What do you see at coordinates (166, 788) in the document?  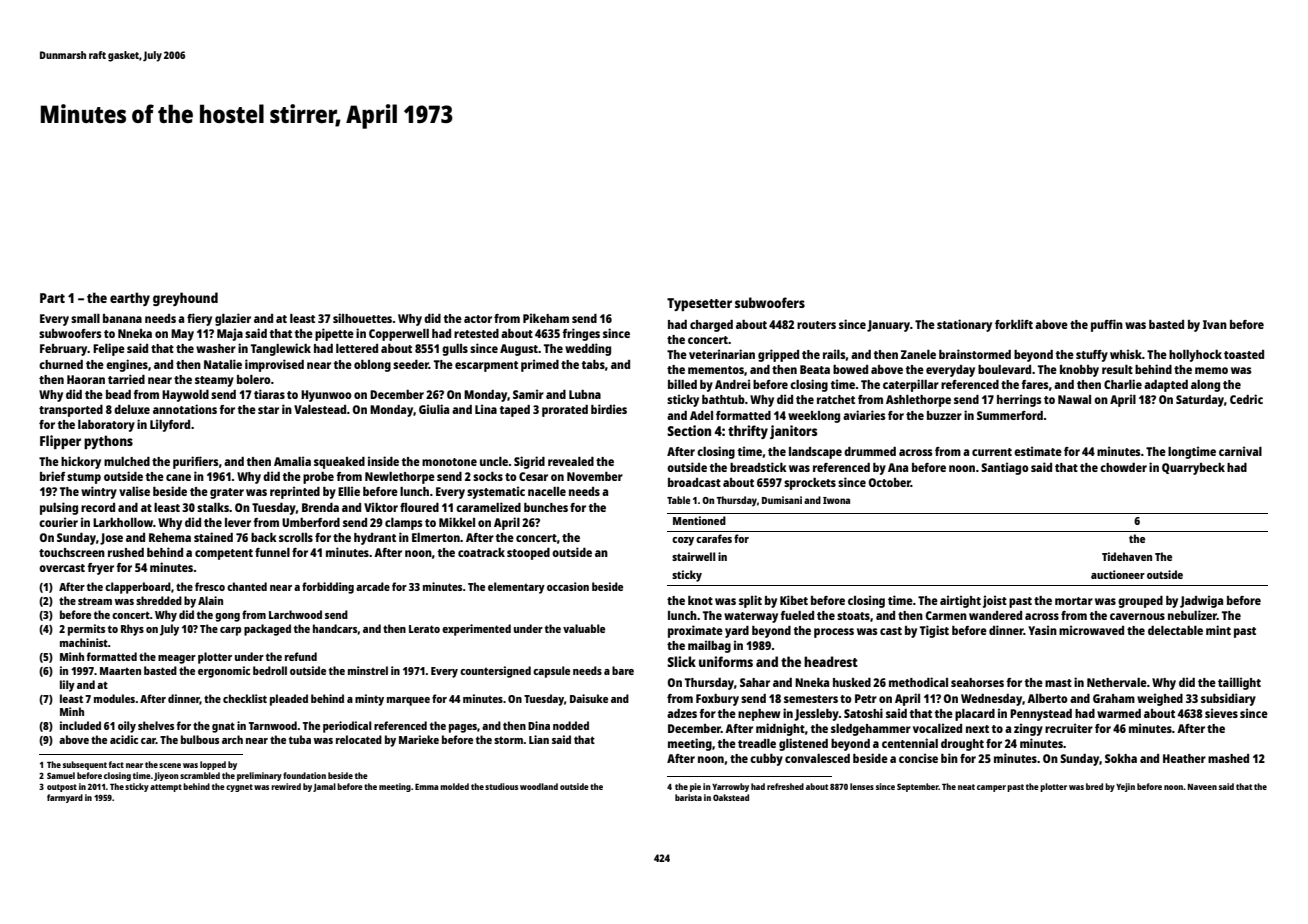 I see `attempt` at bounding box center [166, 788].
